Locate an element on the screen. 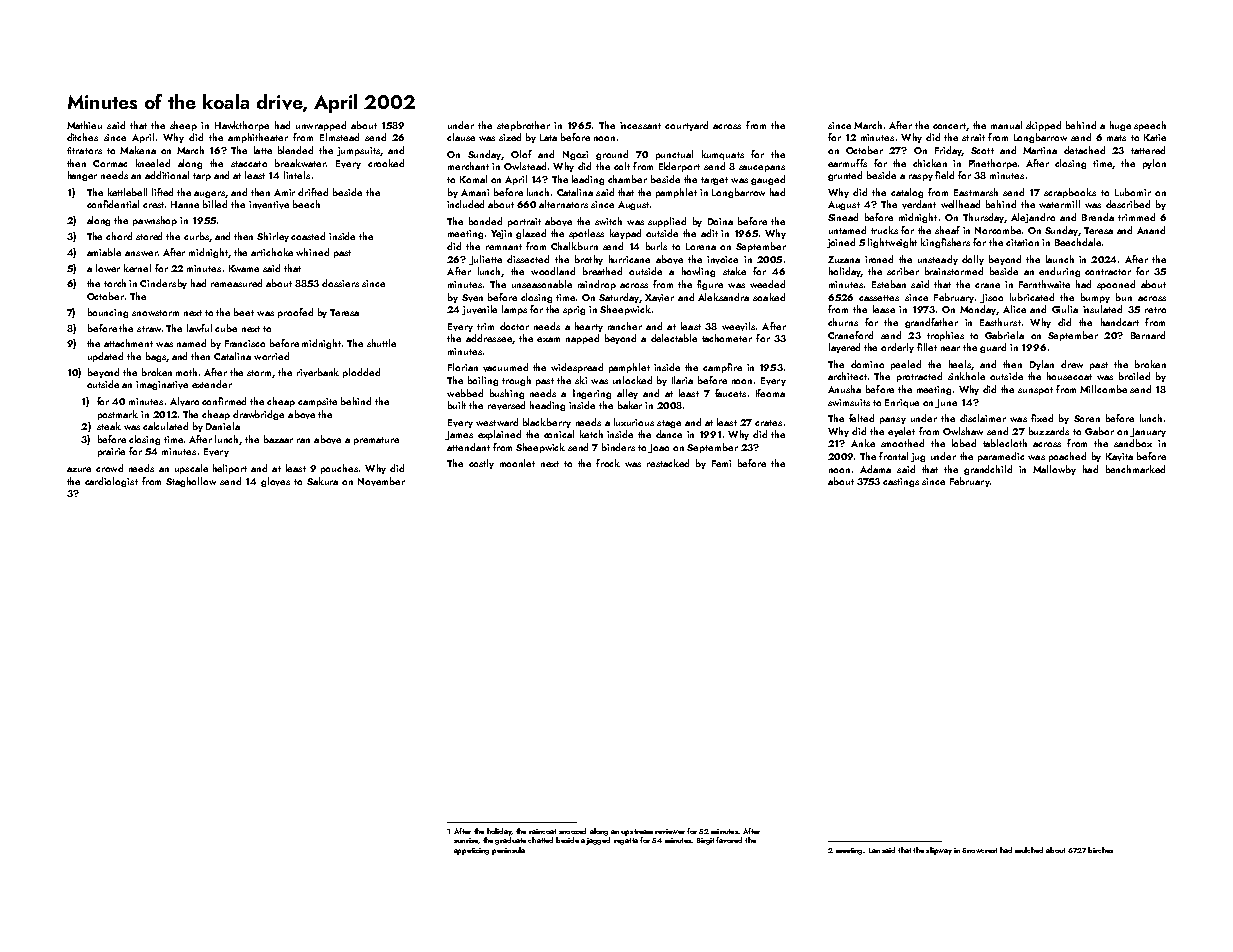  explained is located at coordinates (499, 435).
